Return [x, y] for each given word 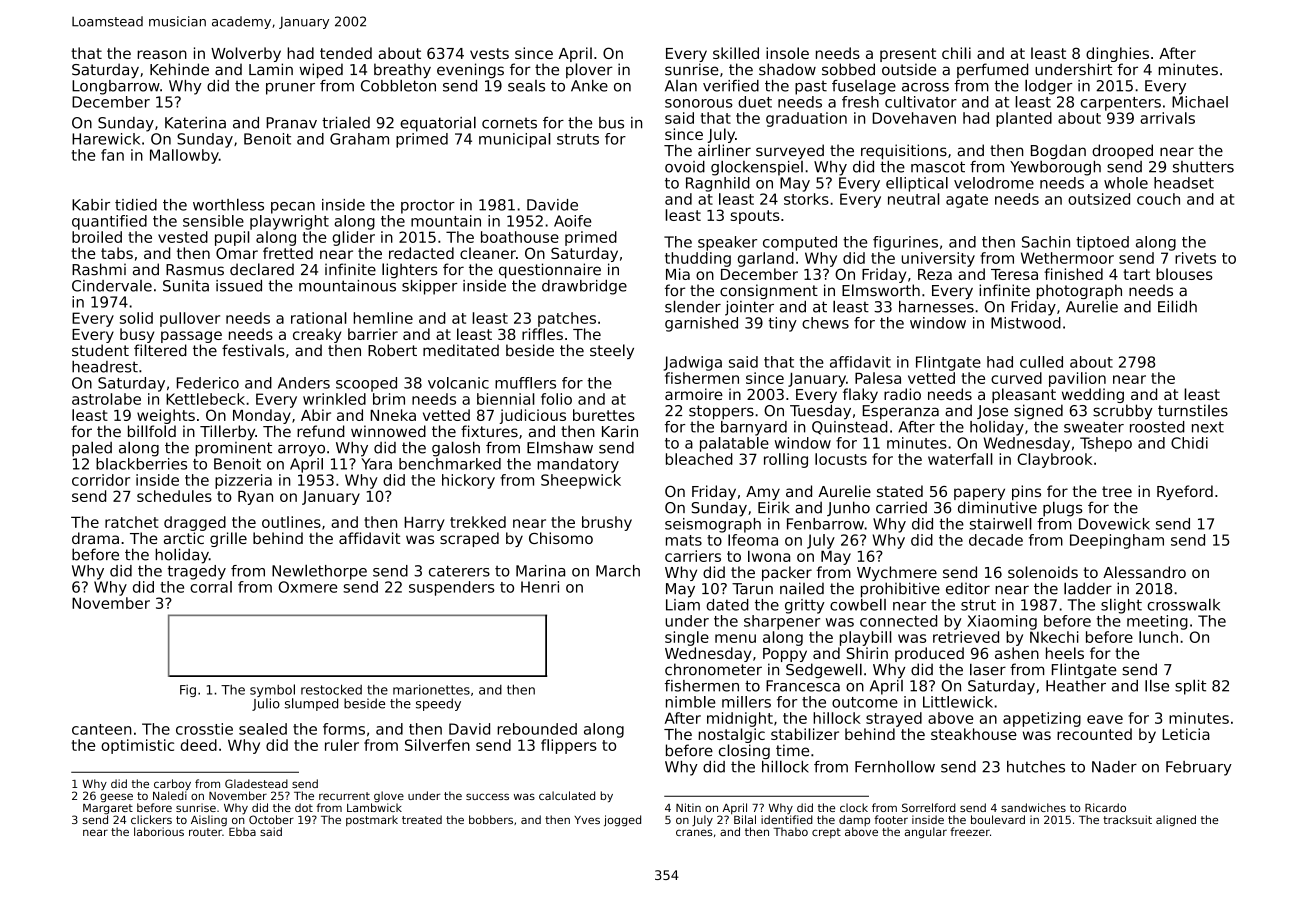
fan [112, 155]
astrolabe [106, 399]
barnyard [754, 428]
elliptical [917, 184]
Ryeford [1185, 492]
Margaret [108, 809]
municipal [515, 140]
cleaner [488, 253]
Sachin [1046, 242]
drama [95, 538]
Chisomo [561, 538]
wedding [1093, 395]
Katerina [195, 123]
